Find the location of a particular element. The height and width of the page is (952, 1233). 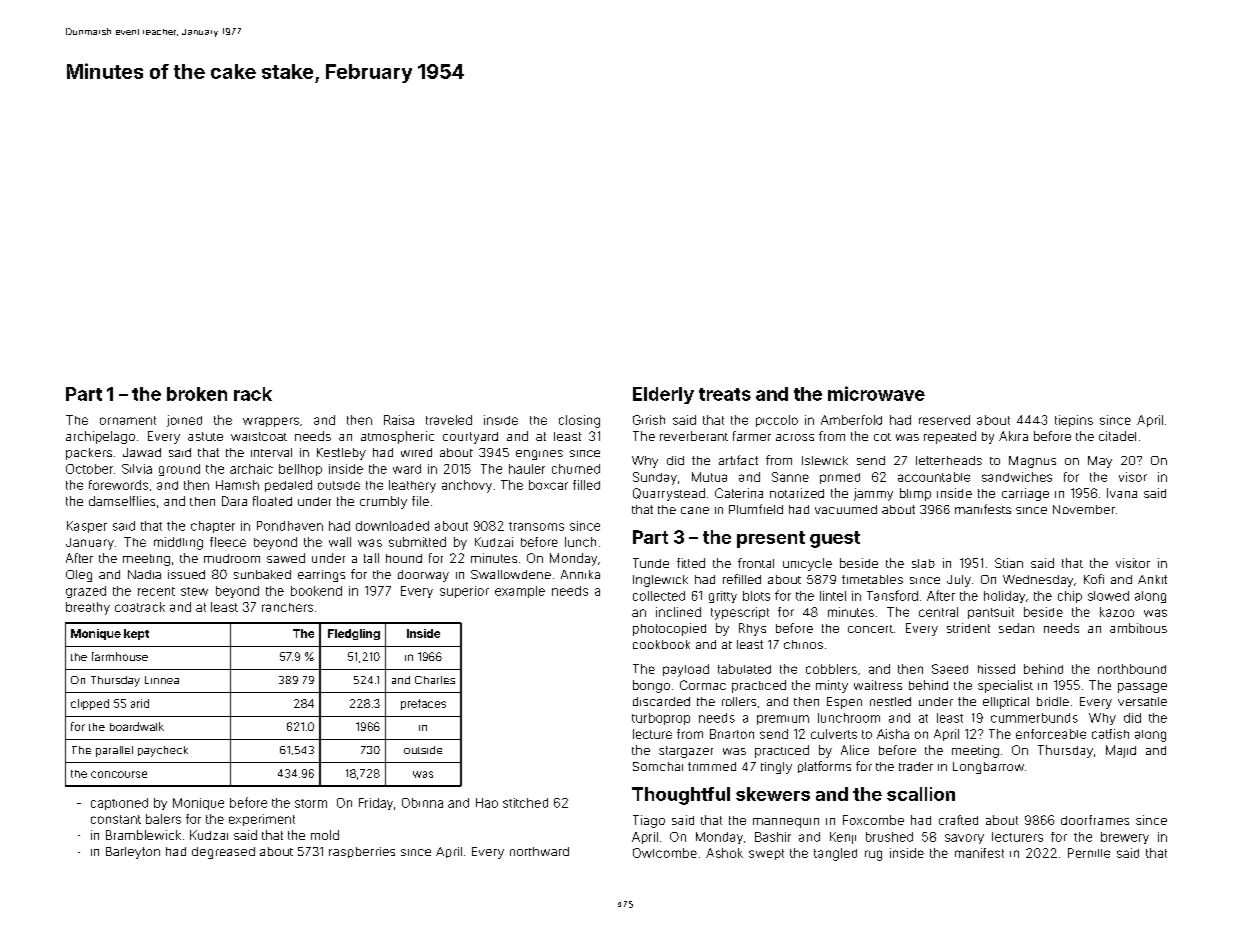

Linnea is located at coordinates (162, 680).
